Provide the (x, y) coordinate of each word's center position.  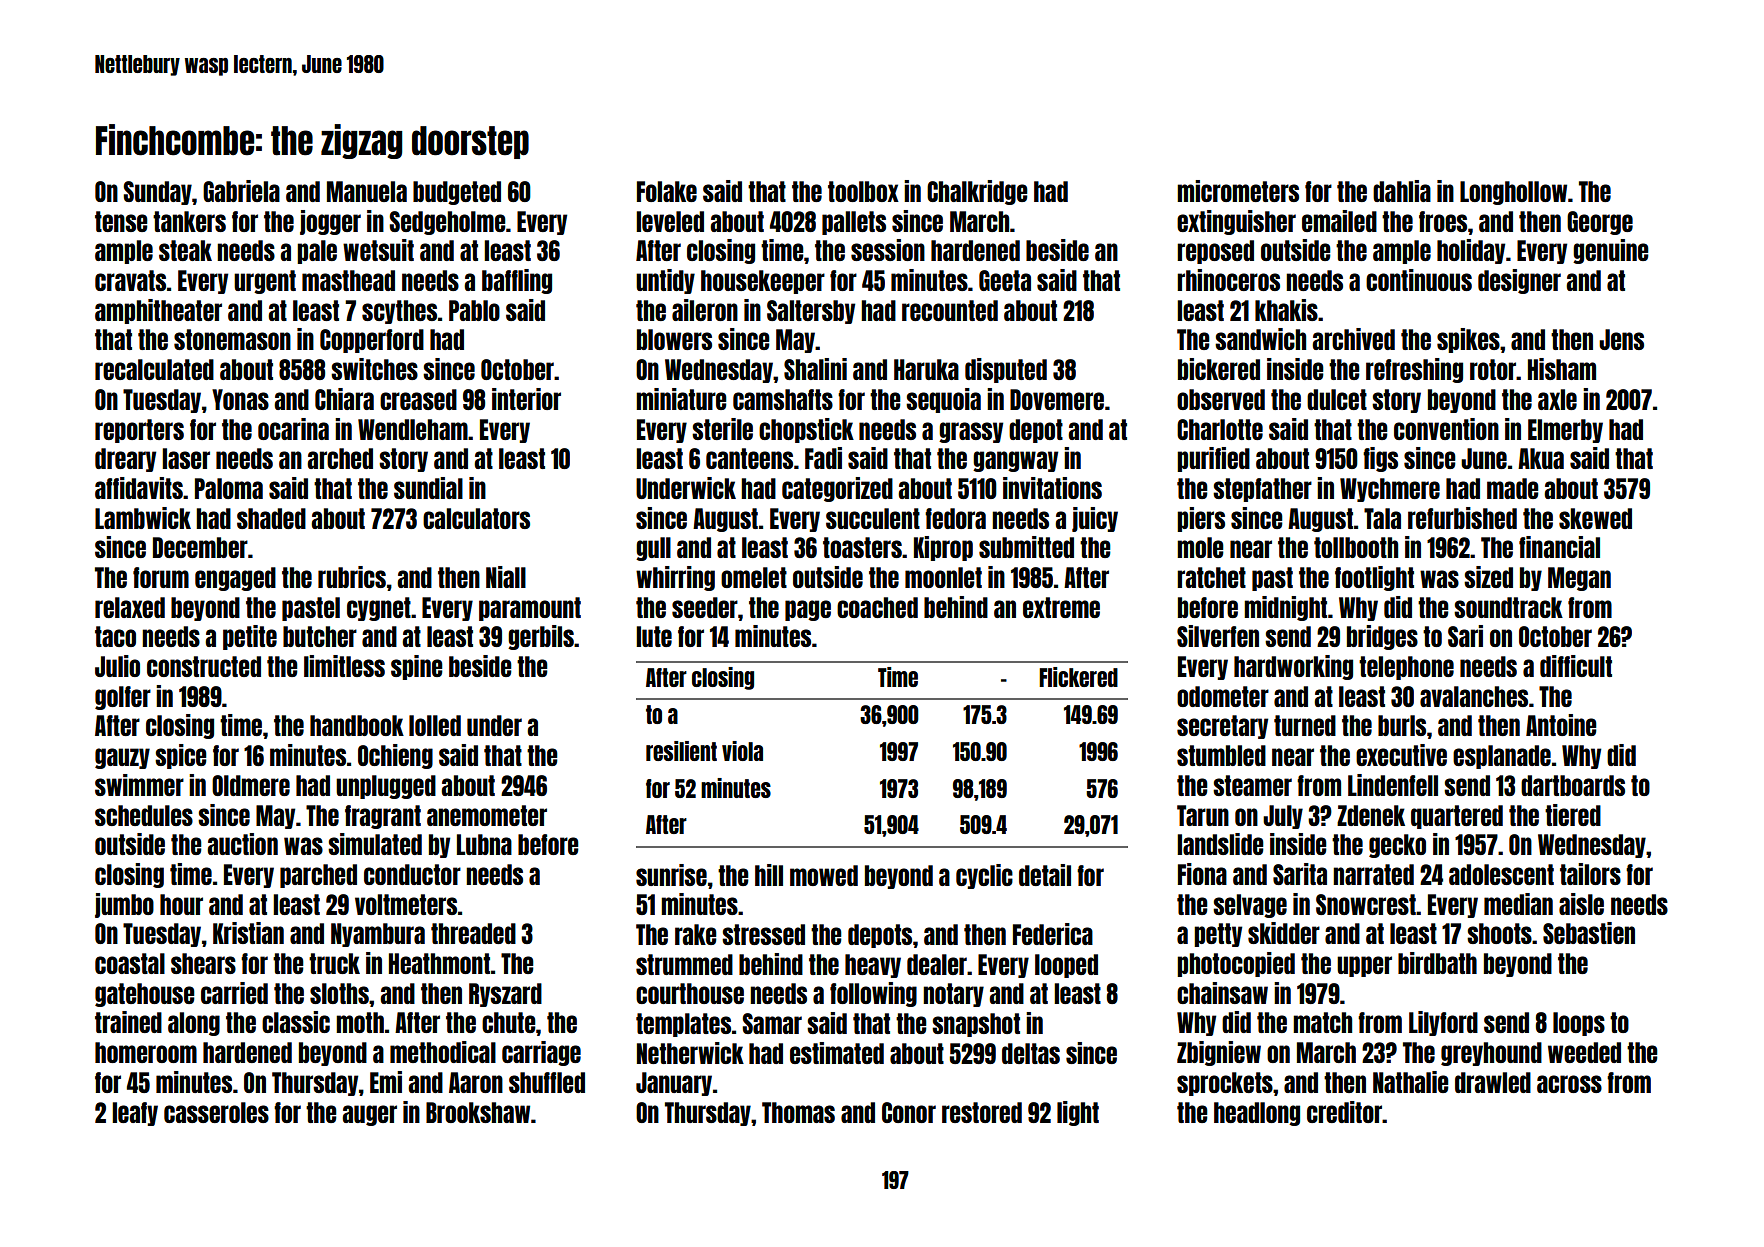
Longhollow (1513, 193)
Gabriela (241, 191)
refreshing (1414, 370)
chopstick (806, 430)
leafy (135, 1114)
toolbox (863, 191)
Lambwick (143, 518)
